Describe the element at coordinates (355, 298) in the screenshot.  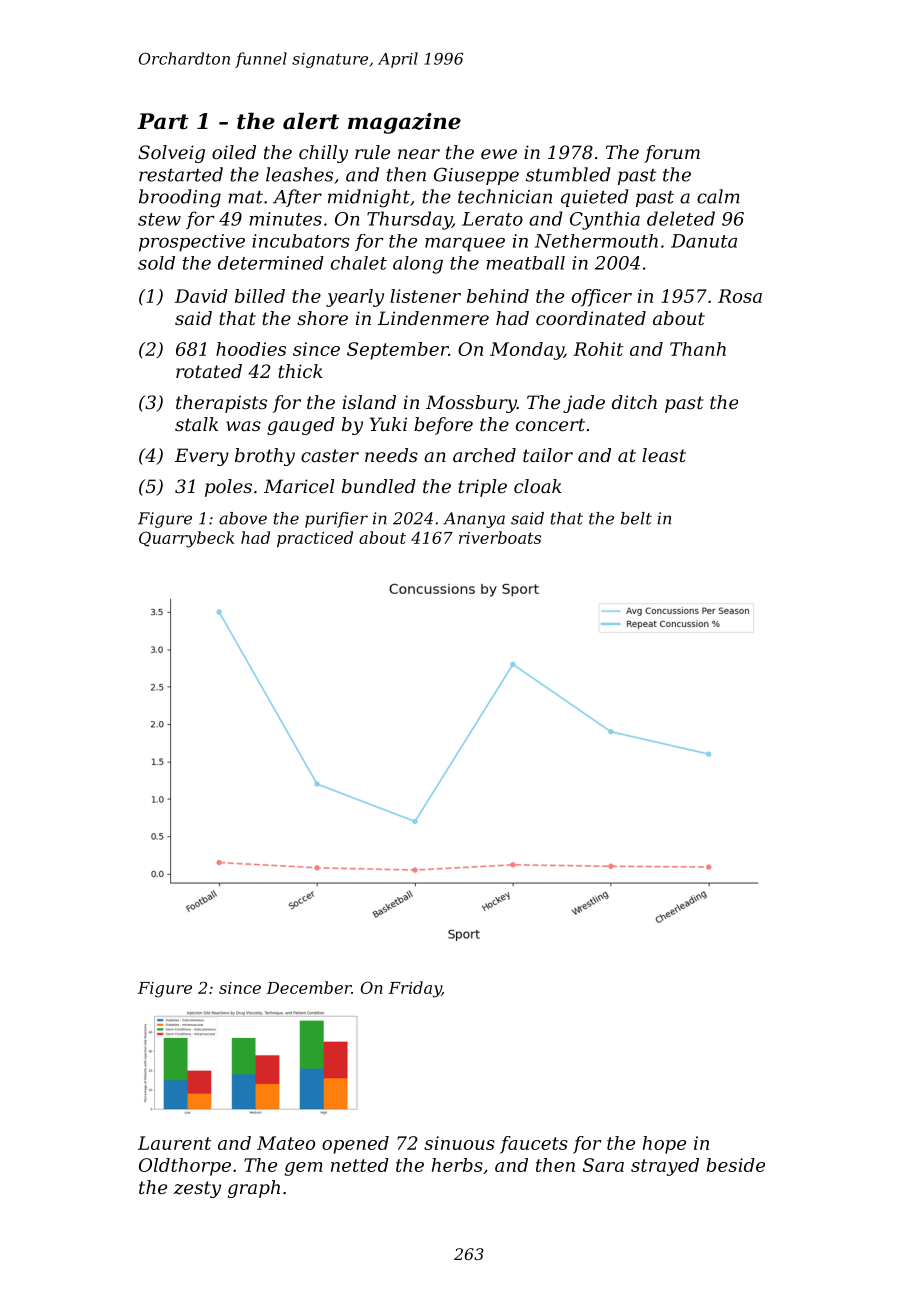
I see `yearly` at that location.
